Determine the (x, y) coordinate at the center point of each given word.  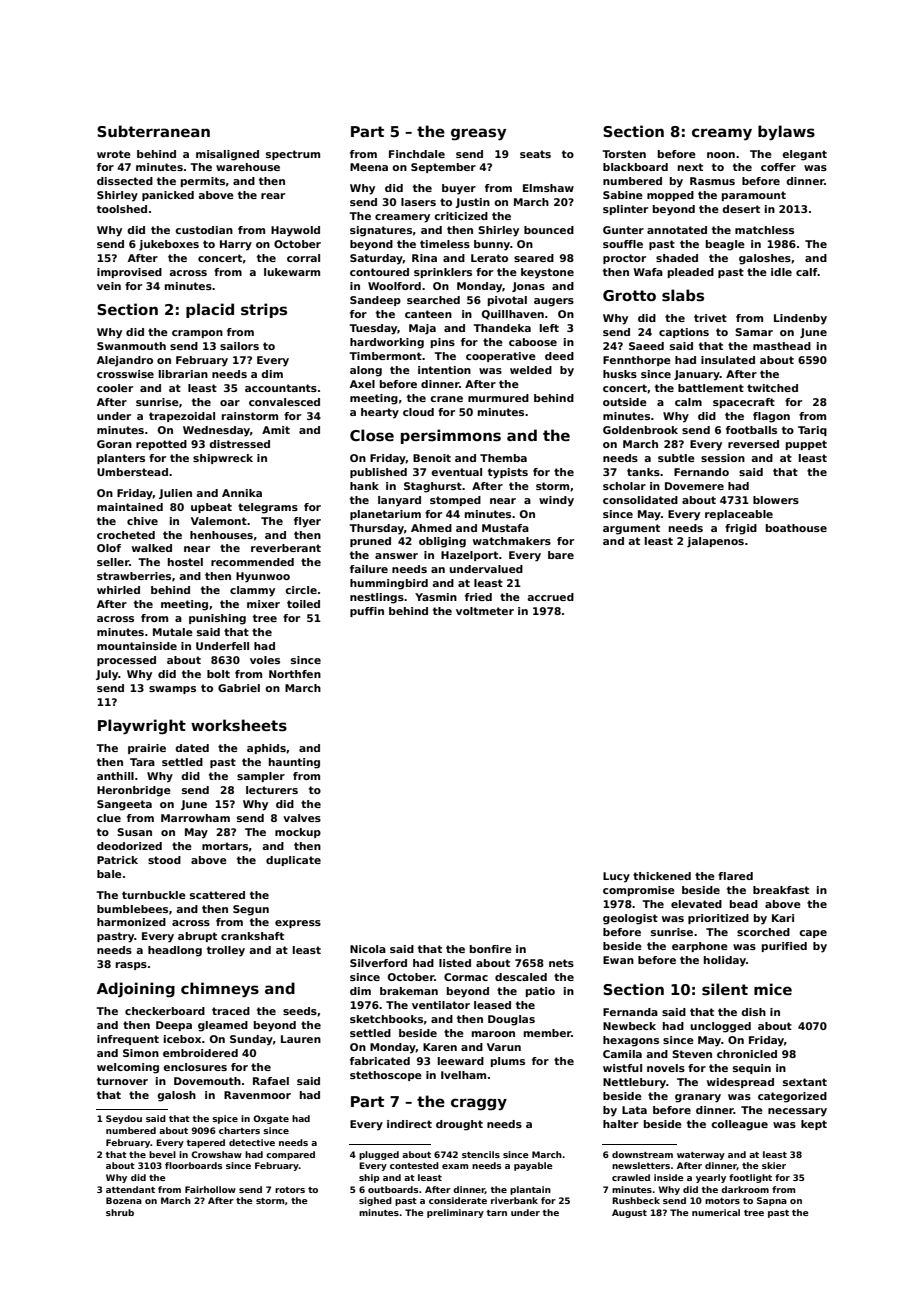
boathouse (796, 528)
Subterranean (153, 131)
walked (152, 548)
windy (556, 501)
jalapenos (715, 542)
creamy (722, 134)
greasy (478, 134)
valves (302, 818)
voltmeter (485, 611)
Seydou (124, 1119)
